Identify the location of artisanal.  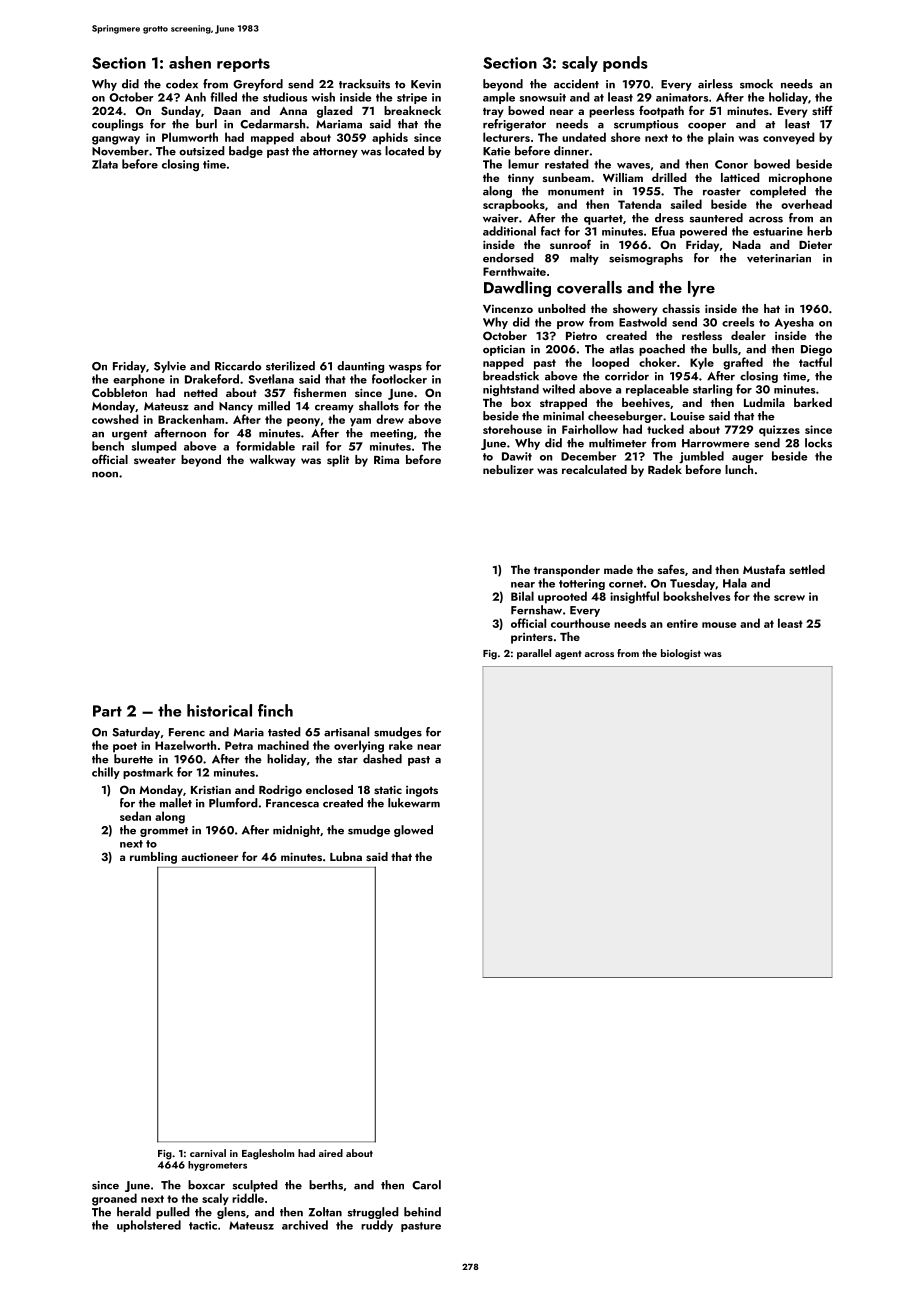
(346, 732).
